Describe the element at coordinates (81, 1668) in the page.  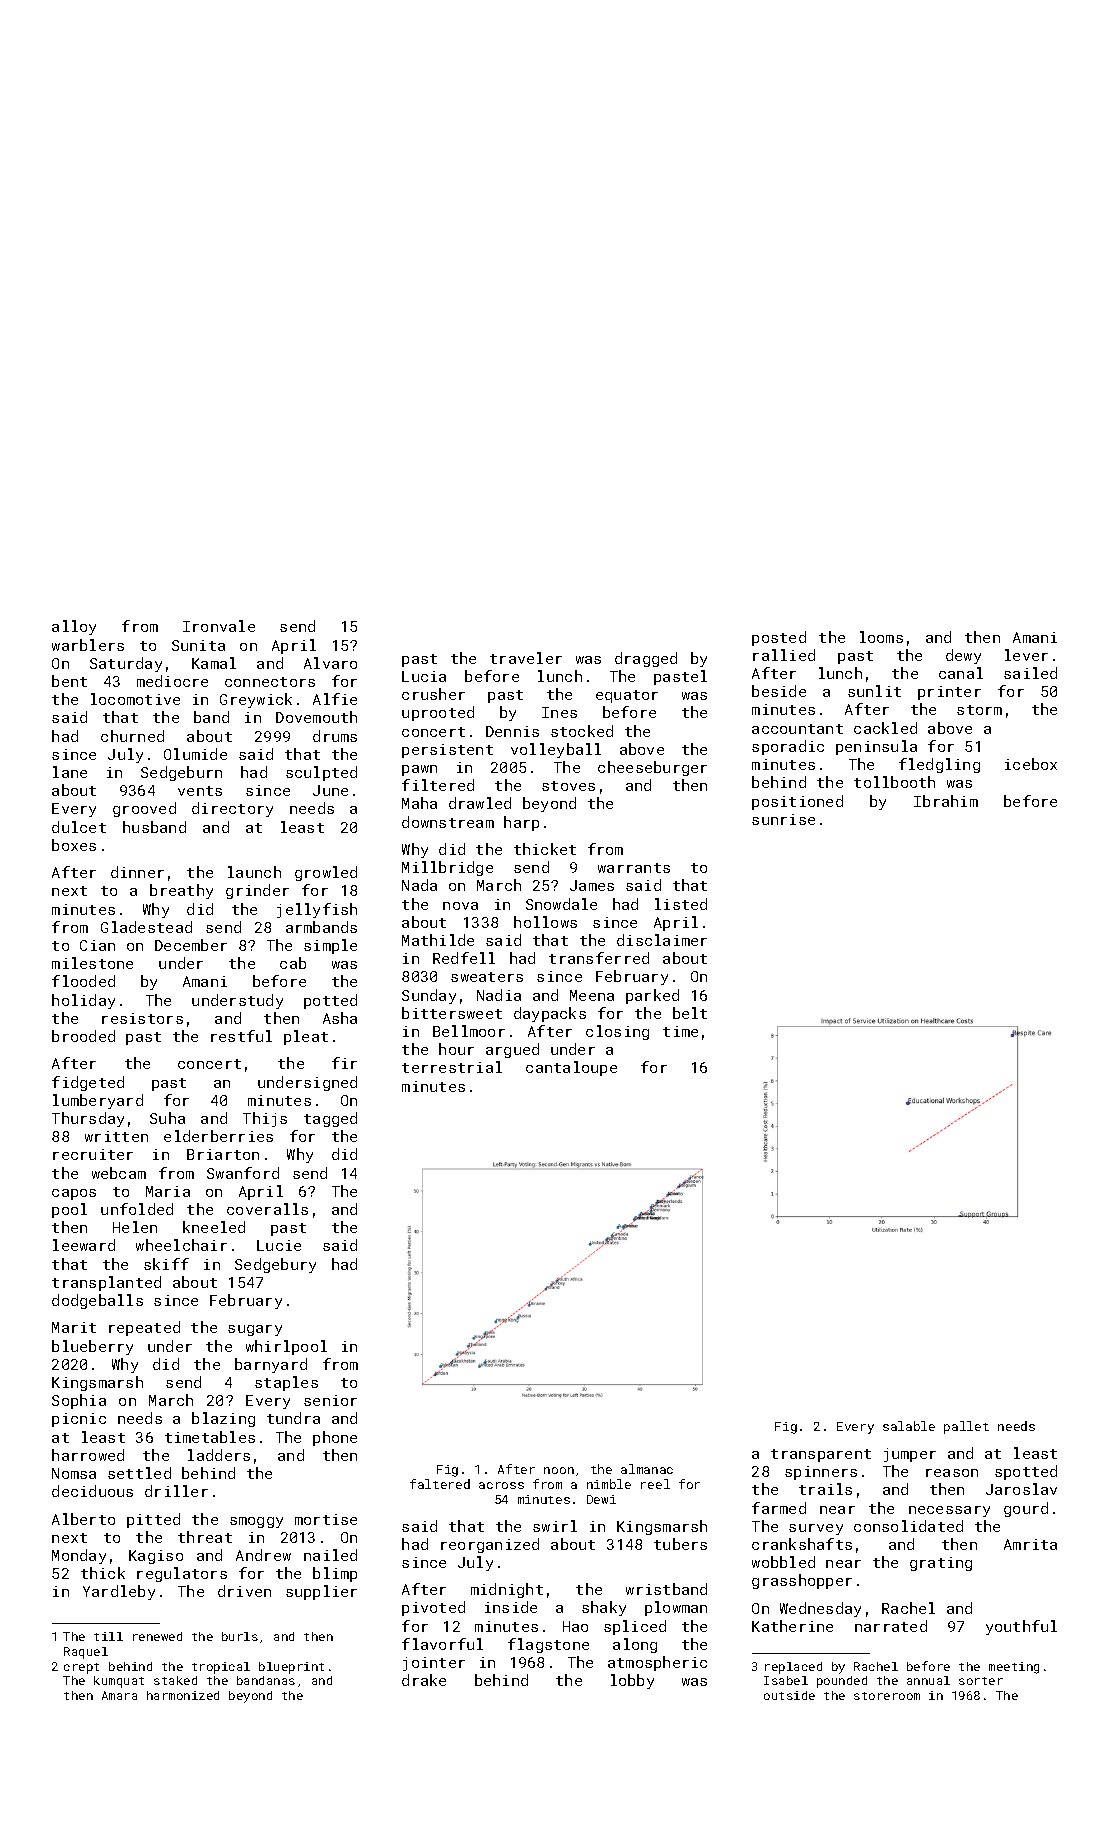
I see `crept` at that location.
